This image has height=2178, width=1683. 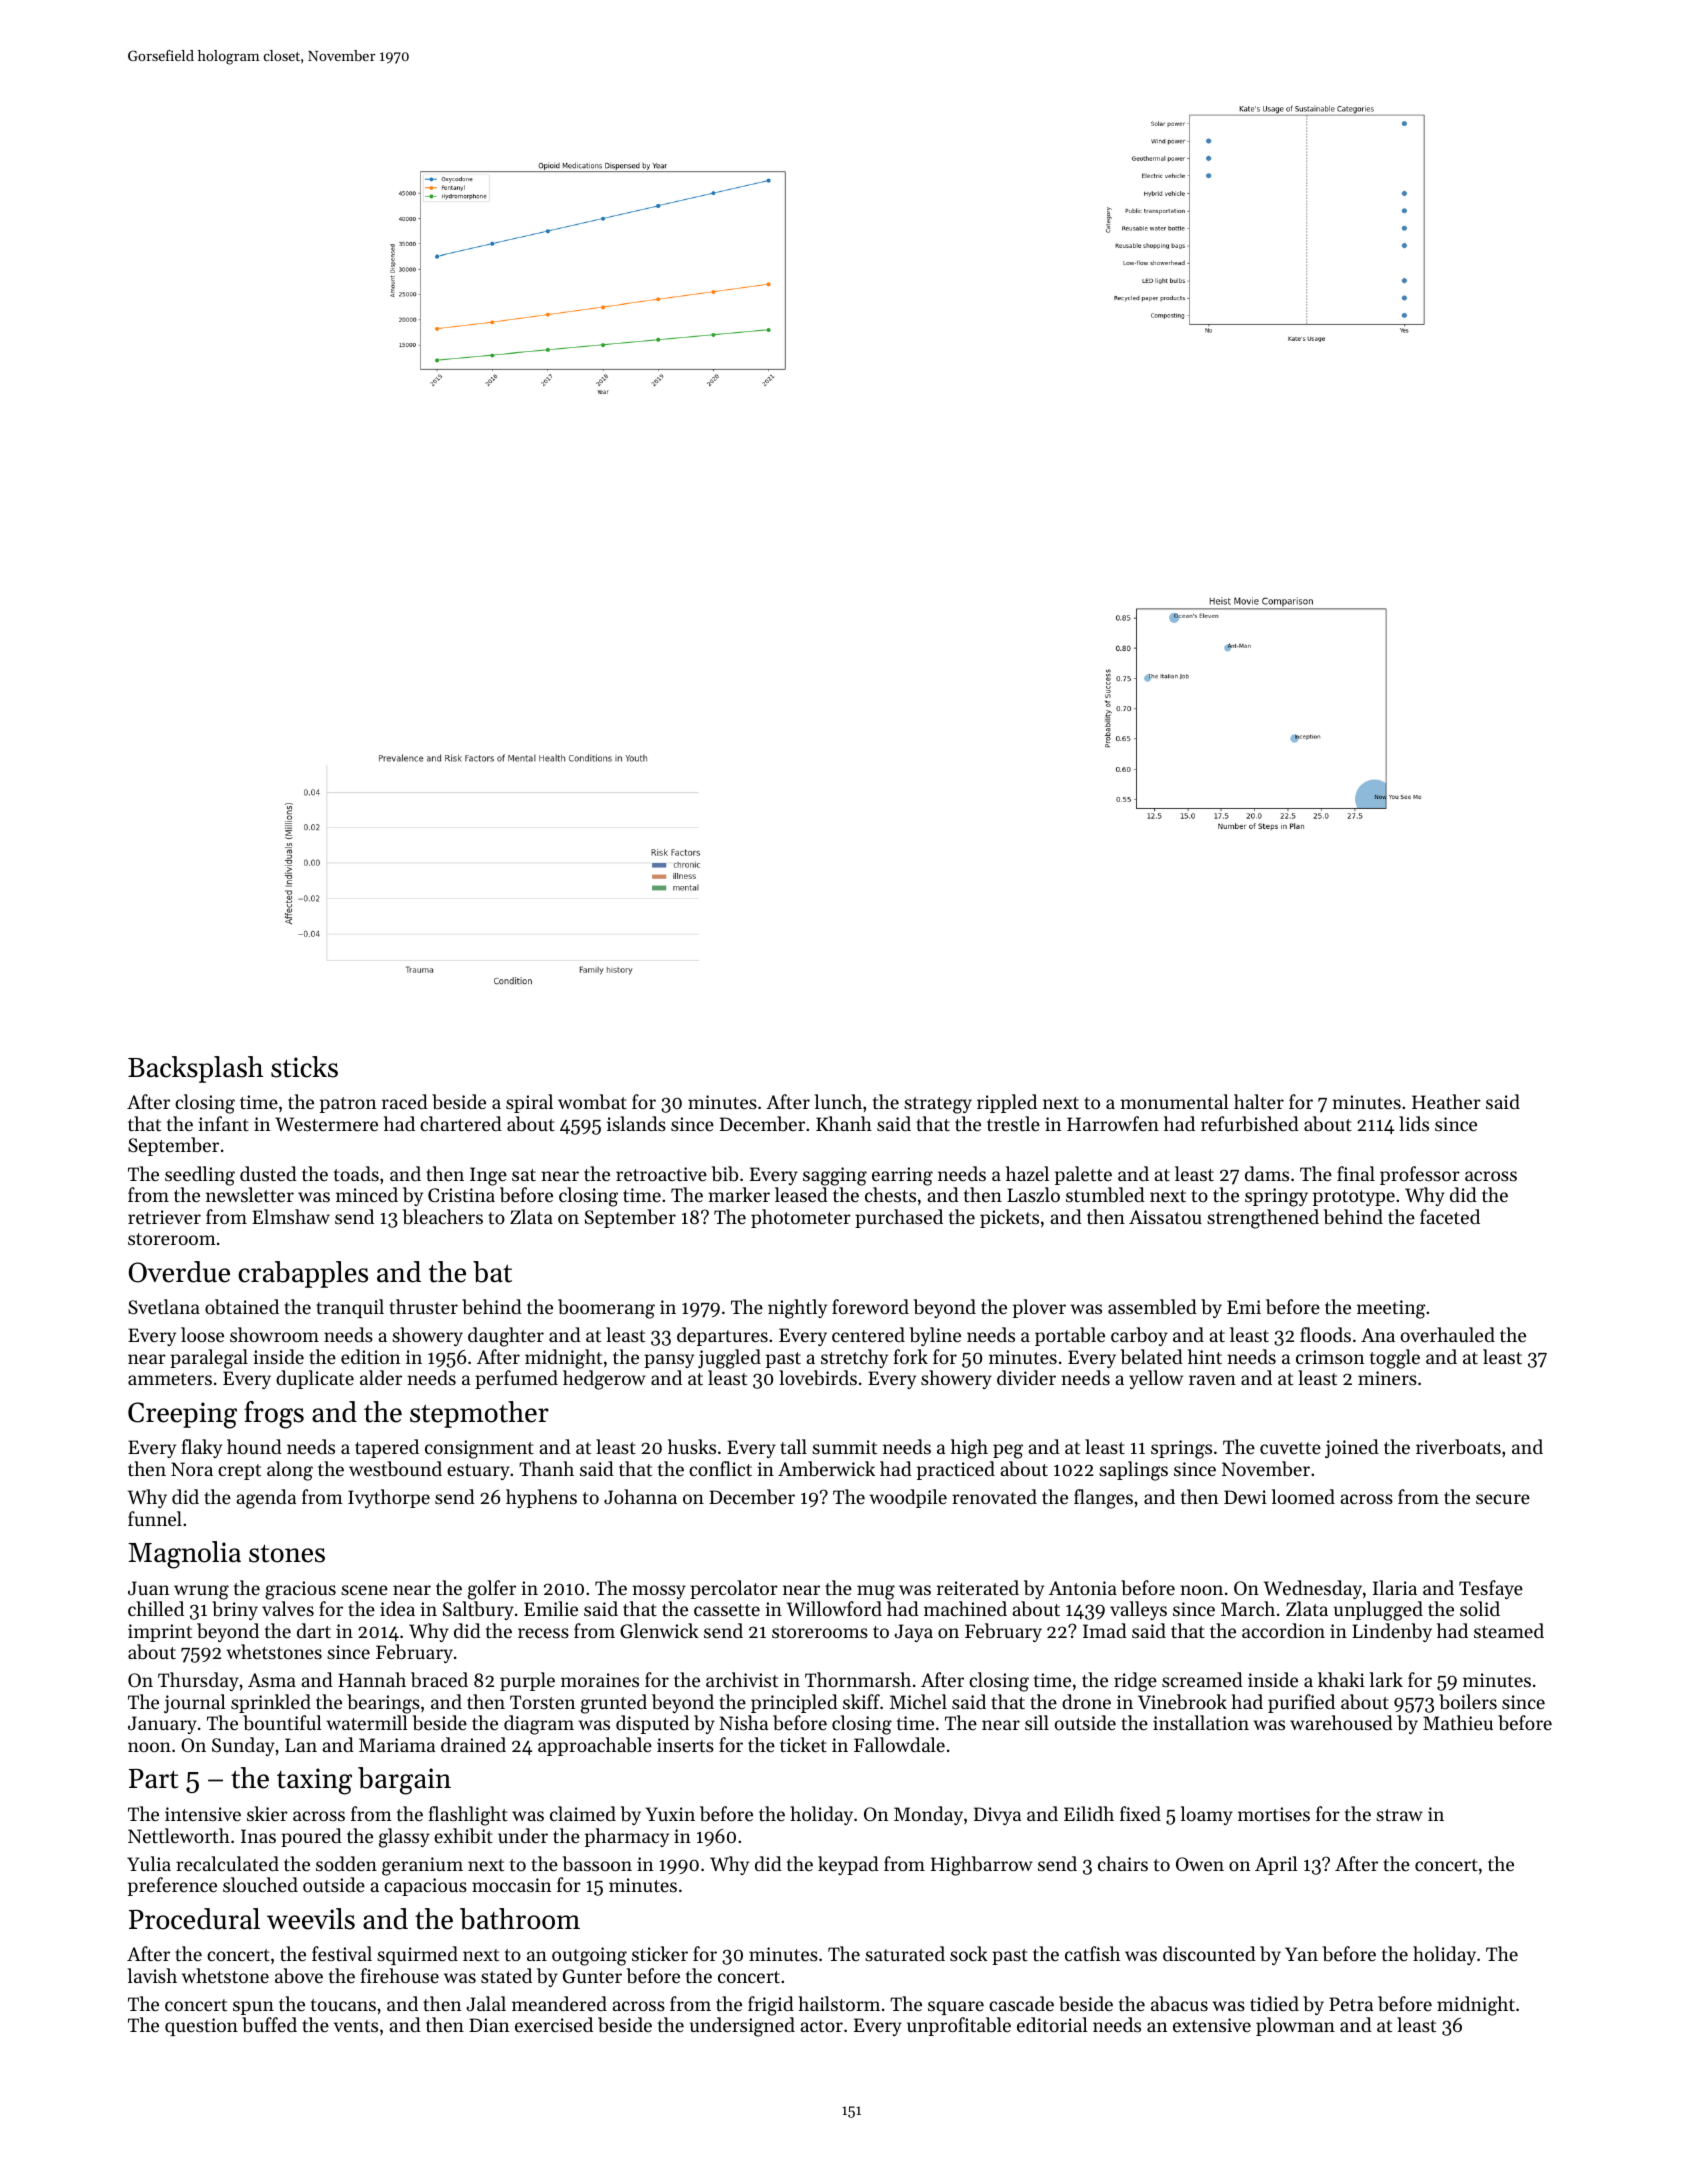 What do you see at coordinates (223, 1123) in the image?
I see `infant` at bounding box center [223, 1123].
